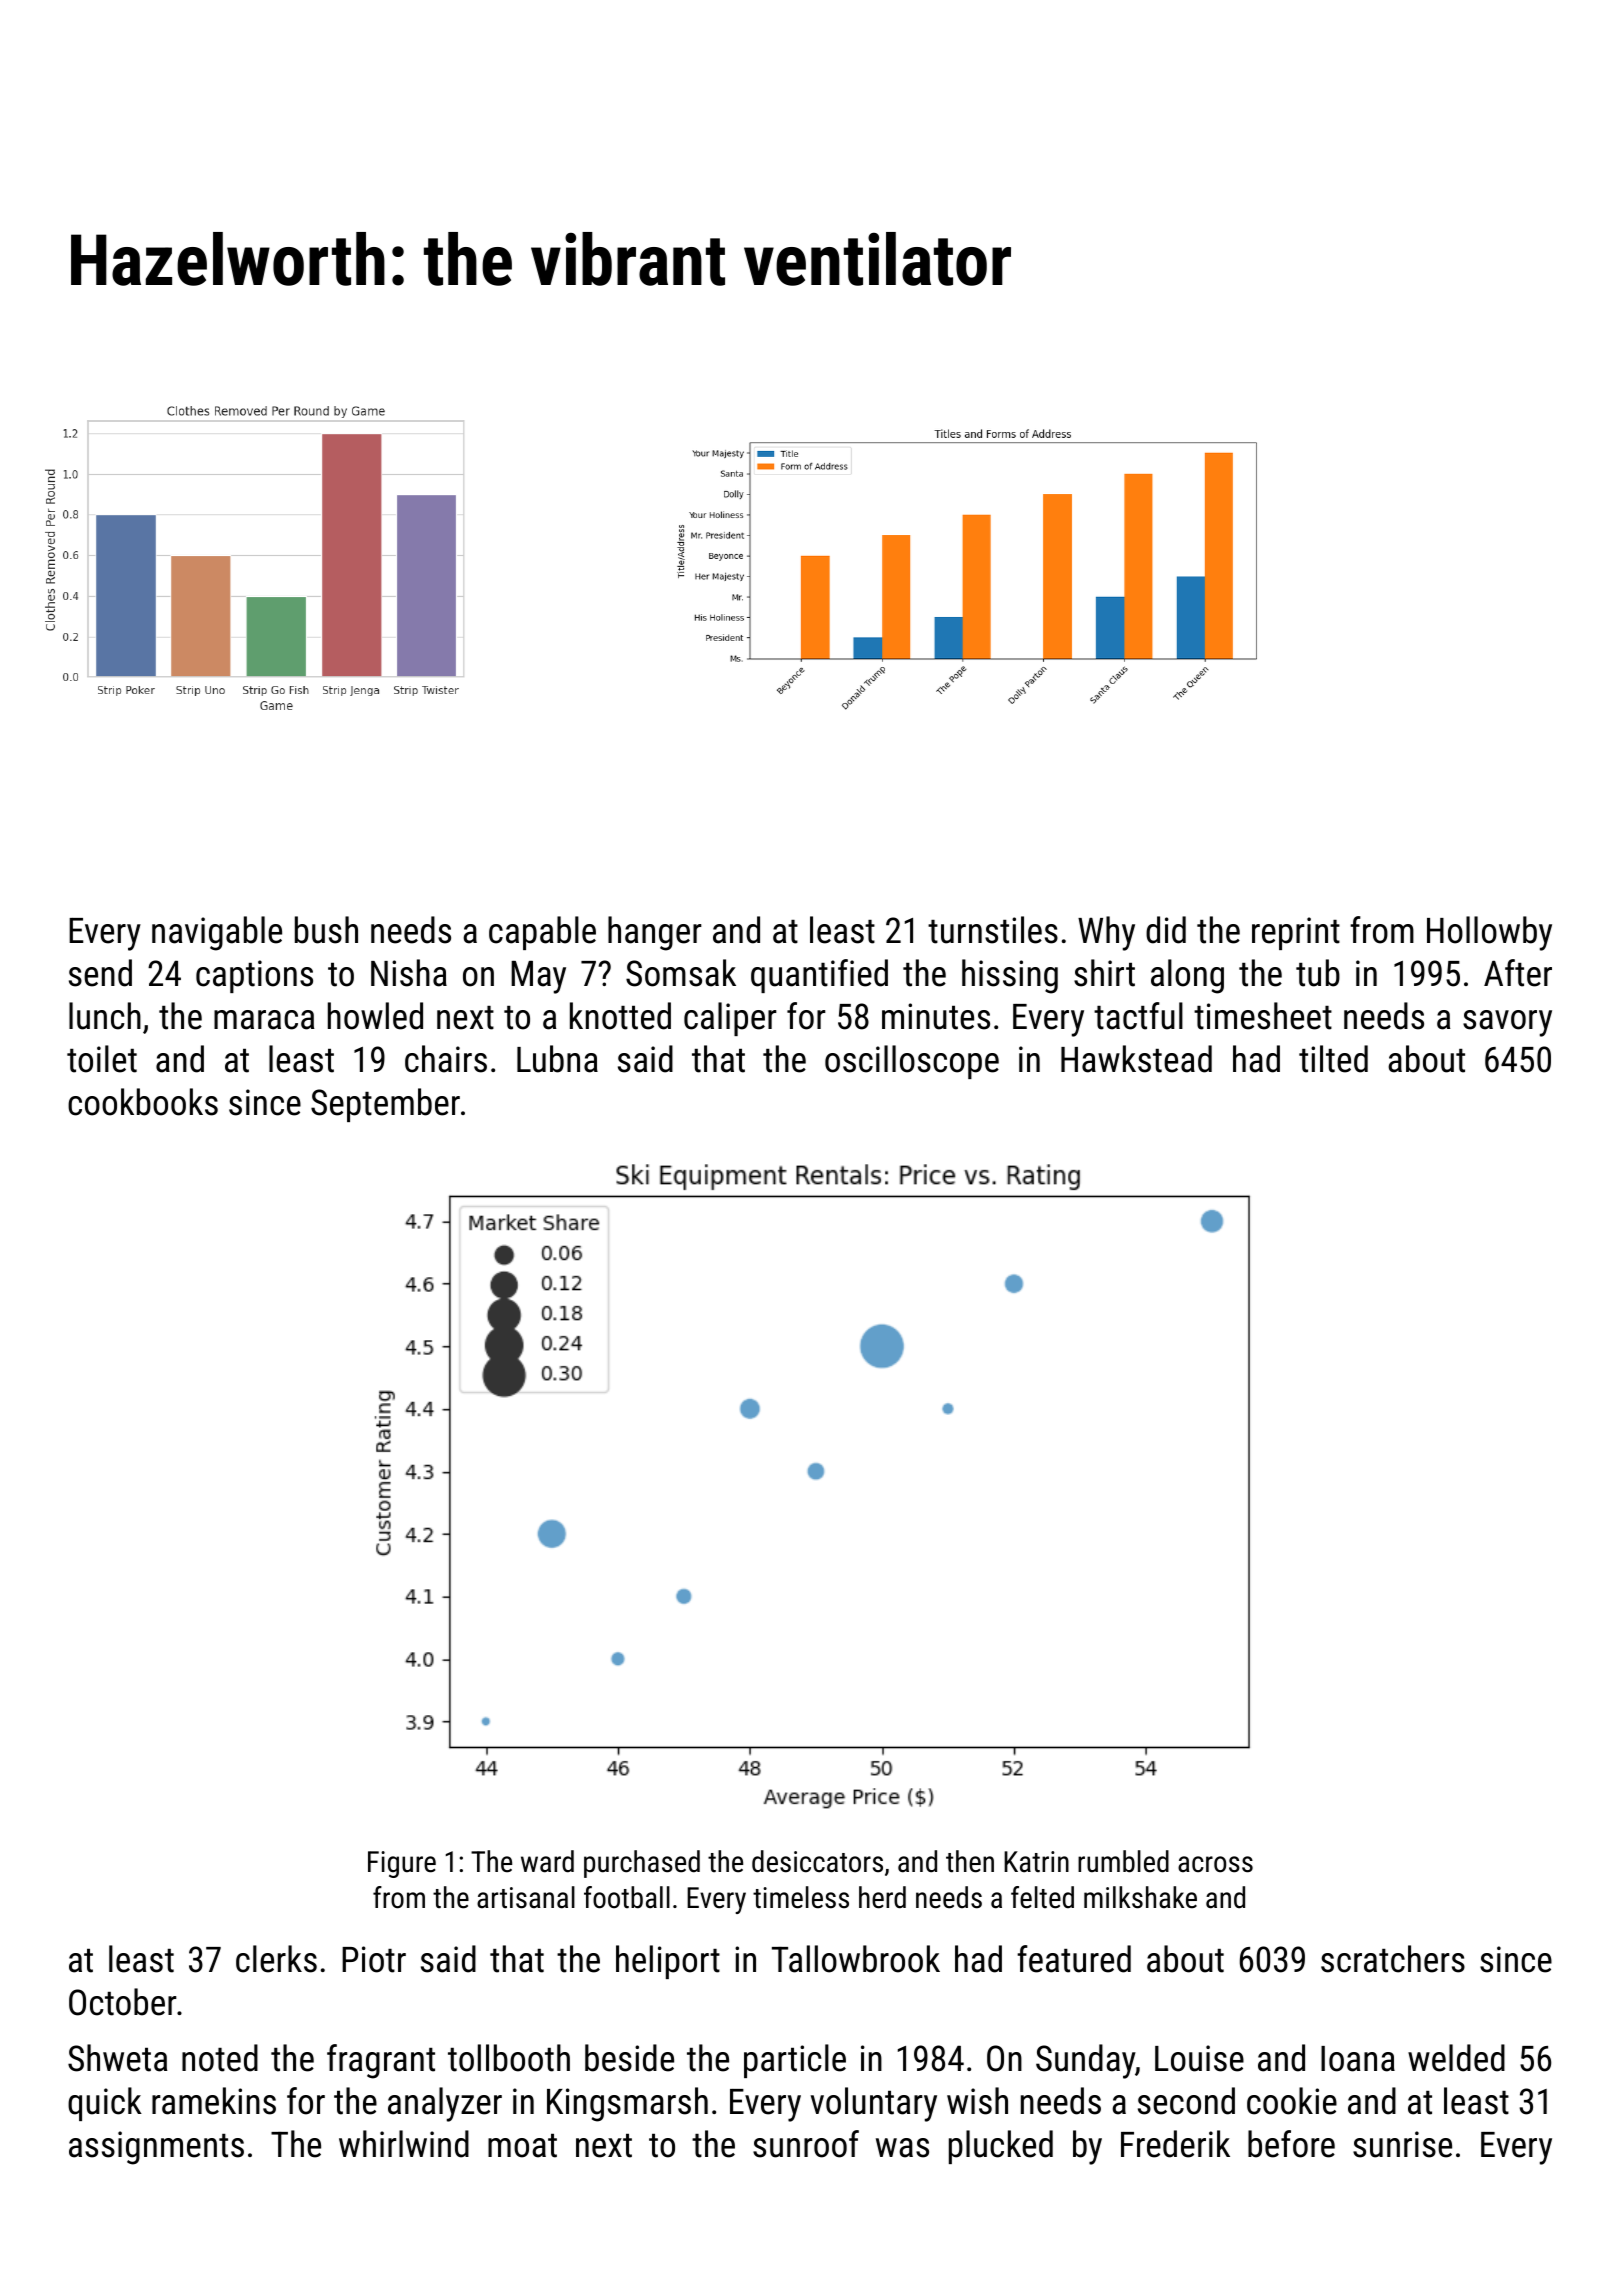  Describe the element at coordinates (1518, 973) in the screenshot. I see `After` at that location.
